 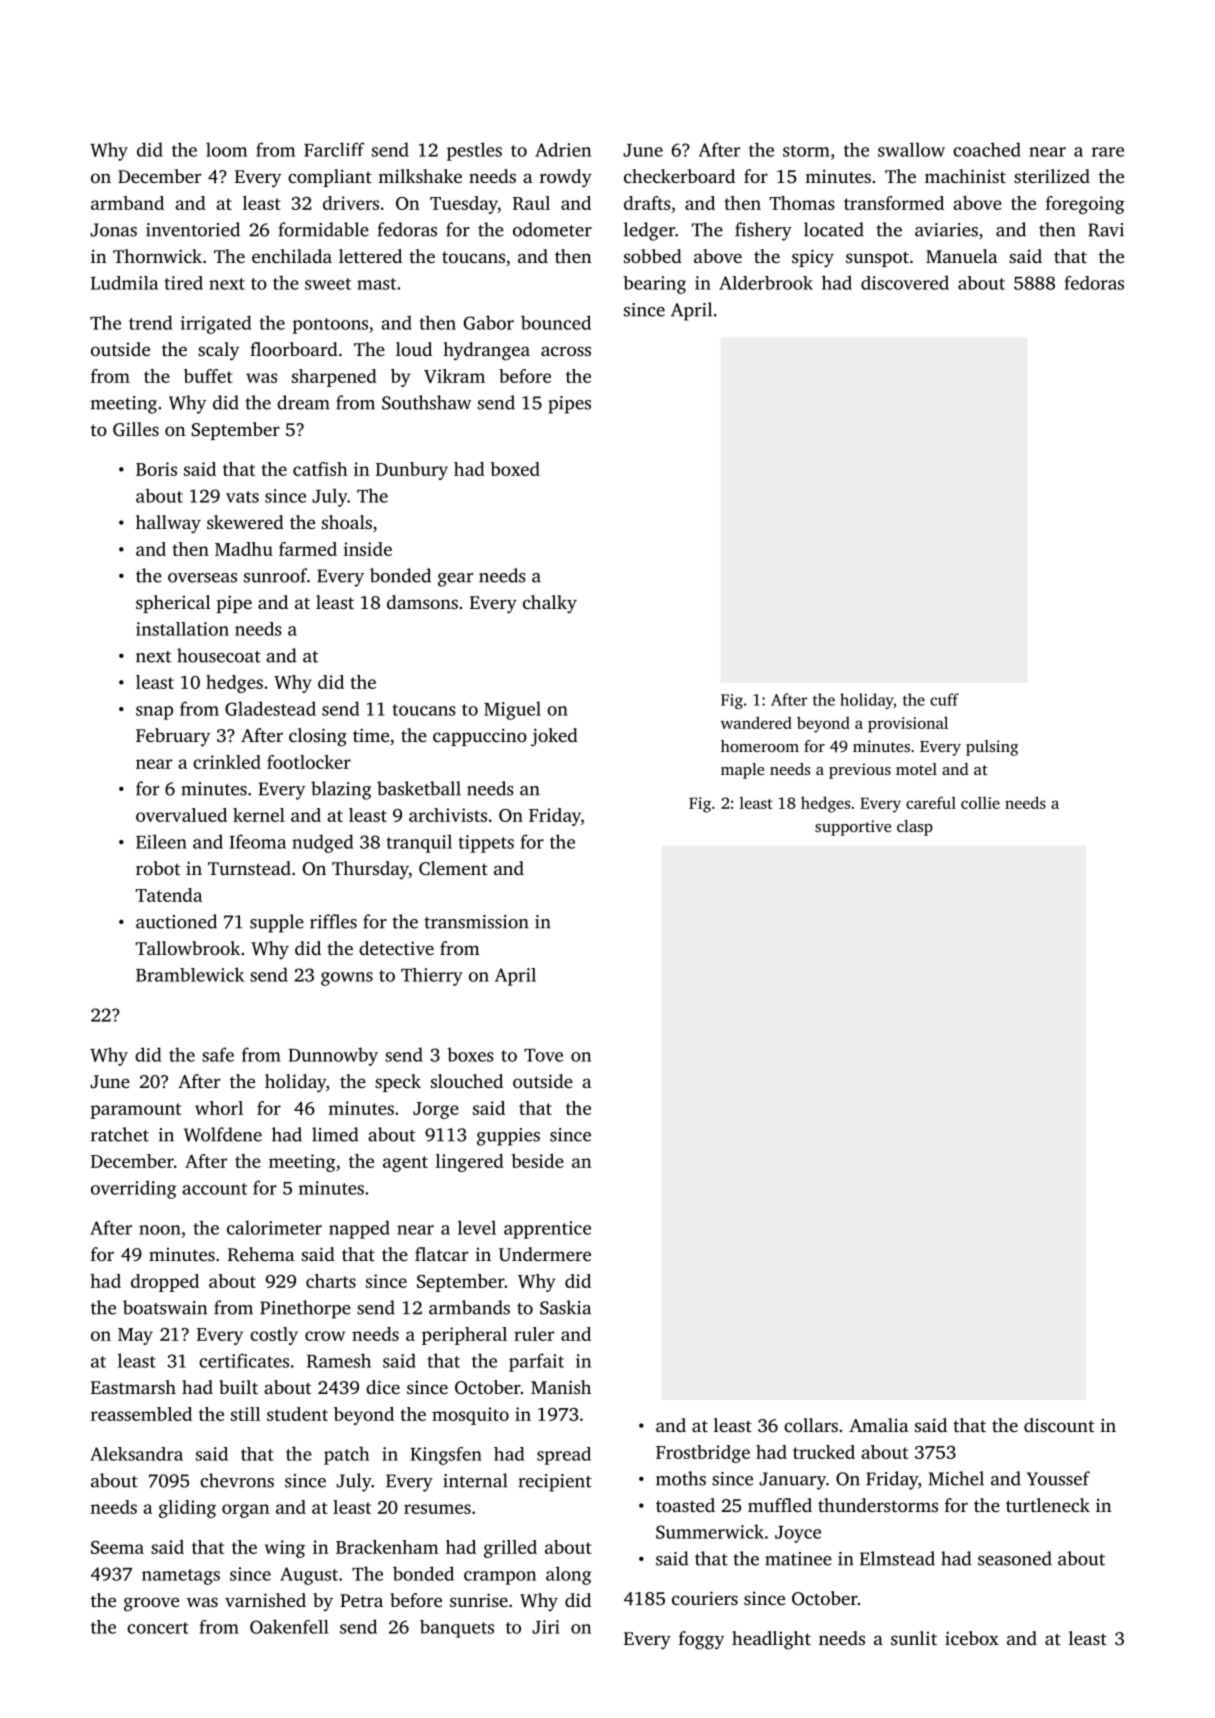 I want to click on joked, so click(x=554, y=737).
